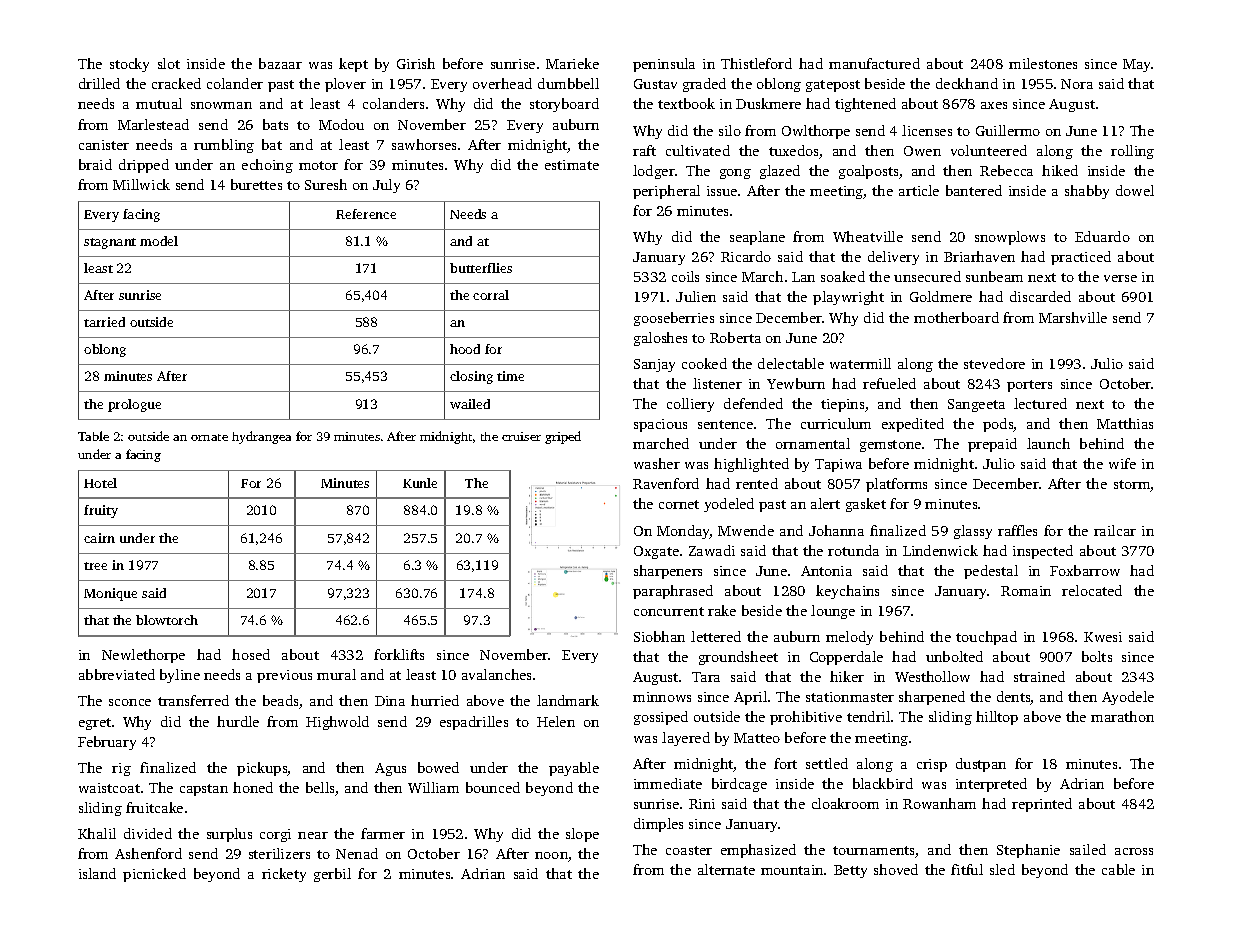  What do you see at coordinates (932, 698) in the screenshot?
I see `sharpened` at bounding box center [932, 698].
